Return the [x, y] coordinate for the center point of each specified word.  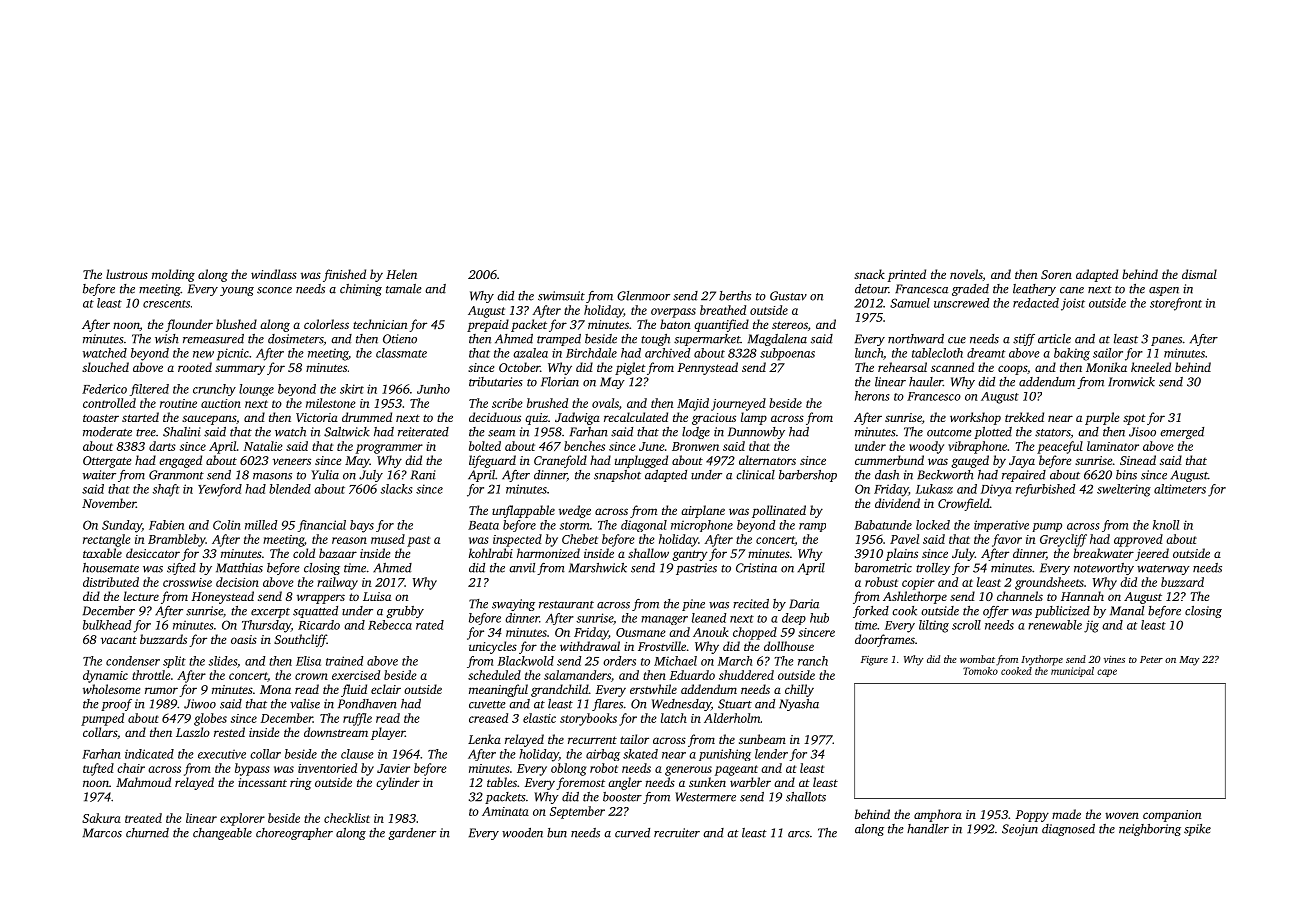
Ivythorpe [1042, 660]
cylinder [398, 783]
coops [1012, 370]
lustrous [127, 274]
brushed [547, 403]
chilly [799, 690]
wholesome [111, 689]
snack [869, 274]
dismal [1199, 274]
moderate [107, 432]
